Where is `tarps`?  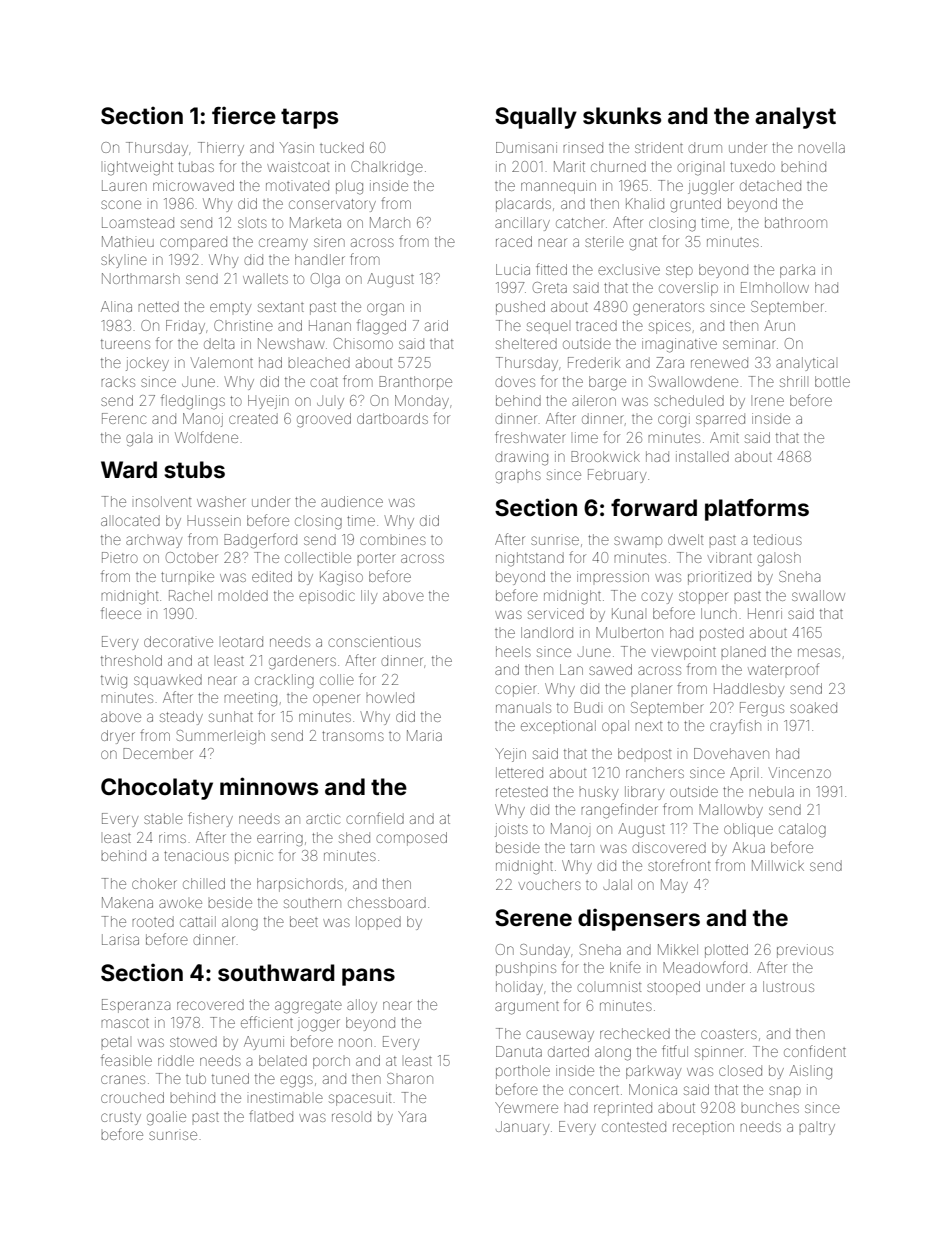 tarps is located at coordinates (309, 118).
